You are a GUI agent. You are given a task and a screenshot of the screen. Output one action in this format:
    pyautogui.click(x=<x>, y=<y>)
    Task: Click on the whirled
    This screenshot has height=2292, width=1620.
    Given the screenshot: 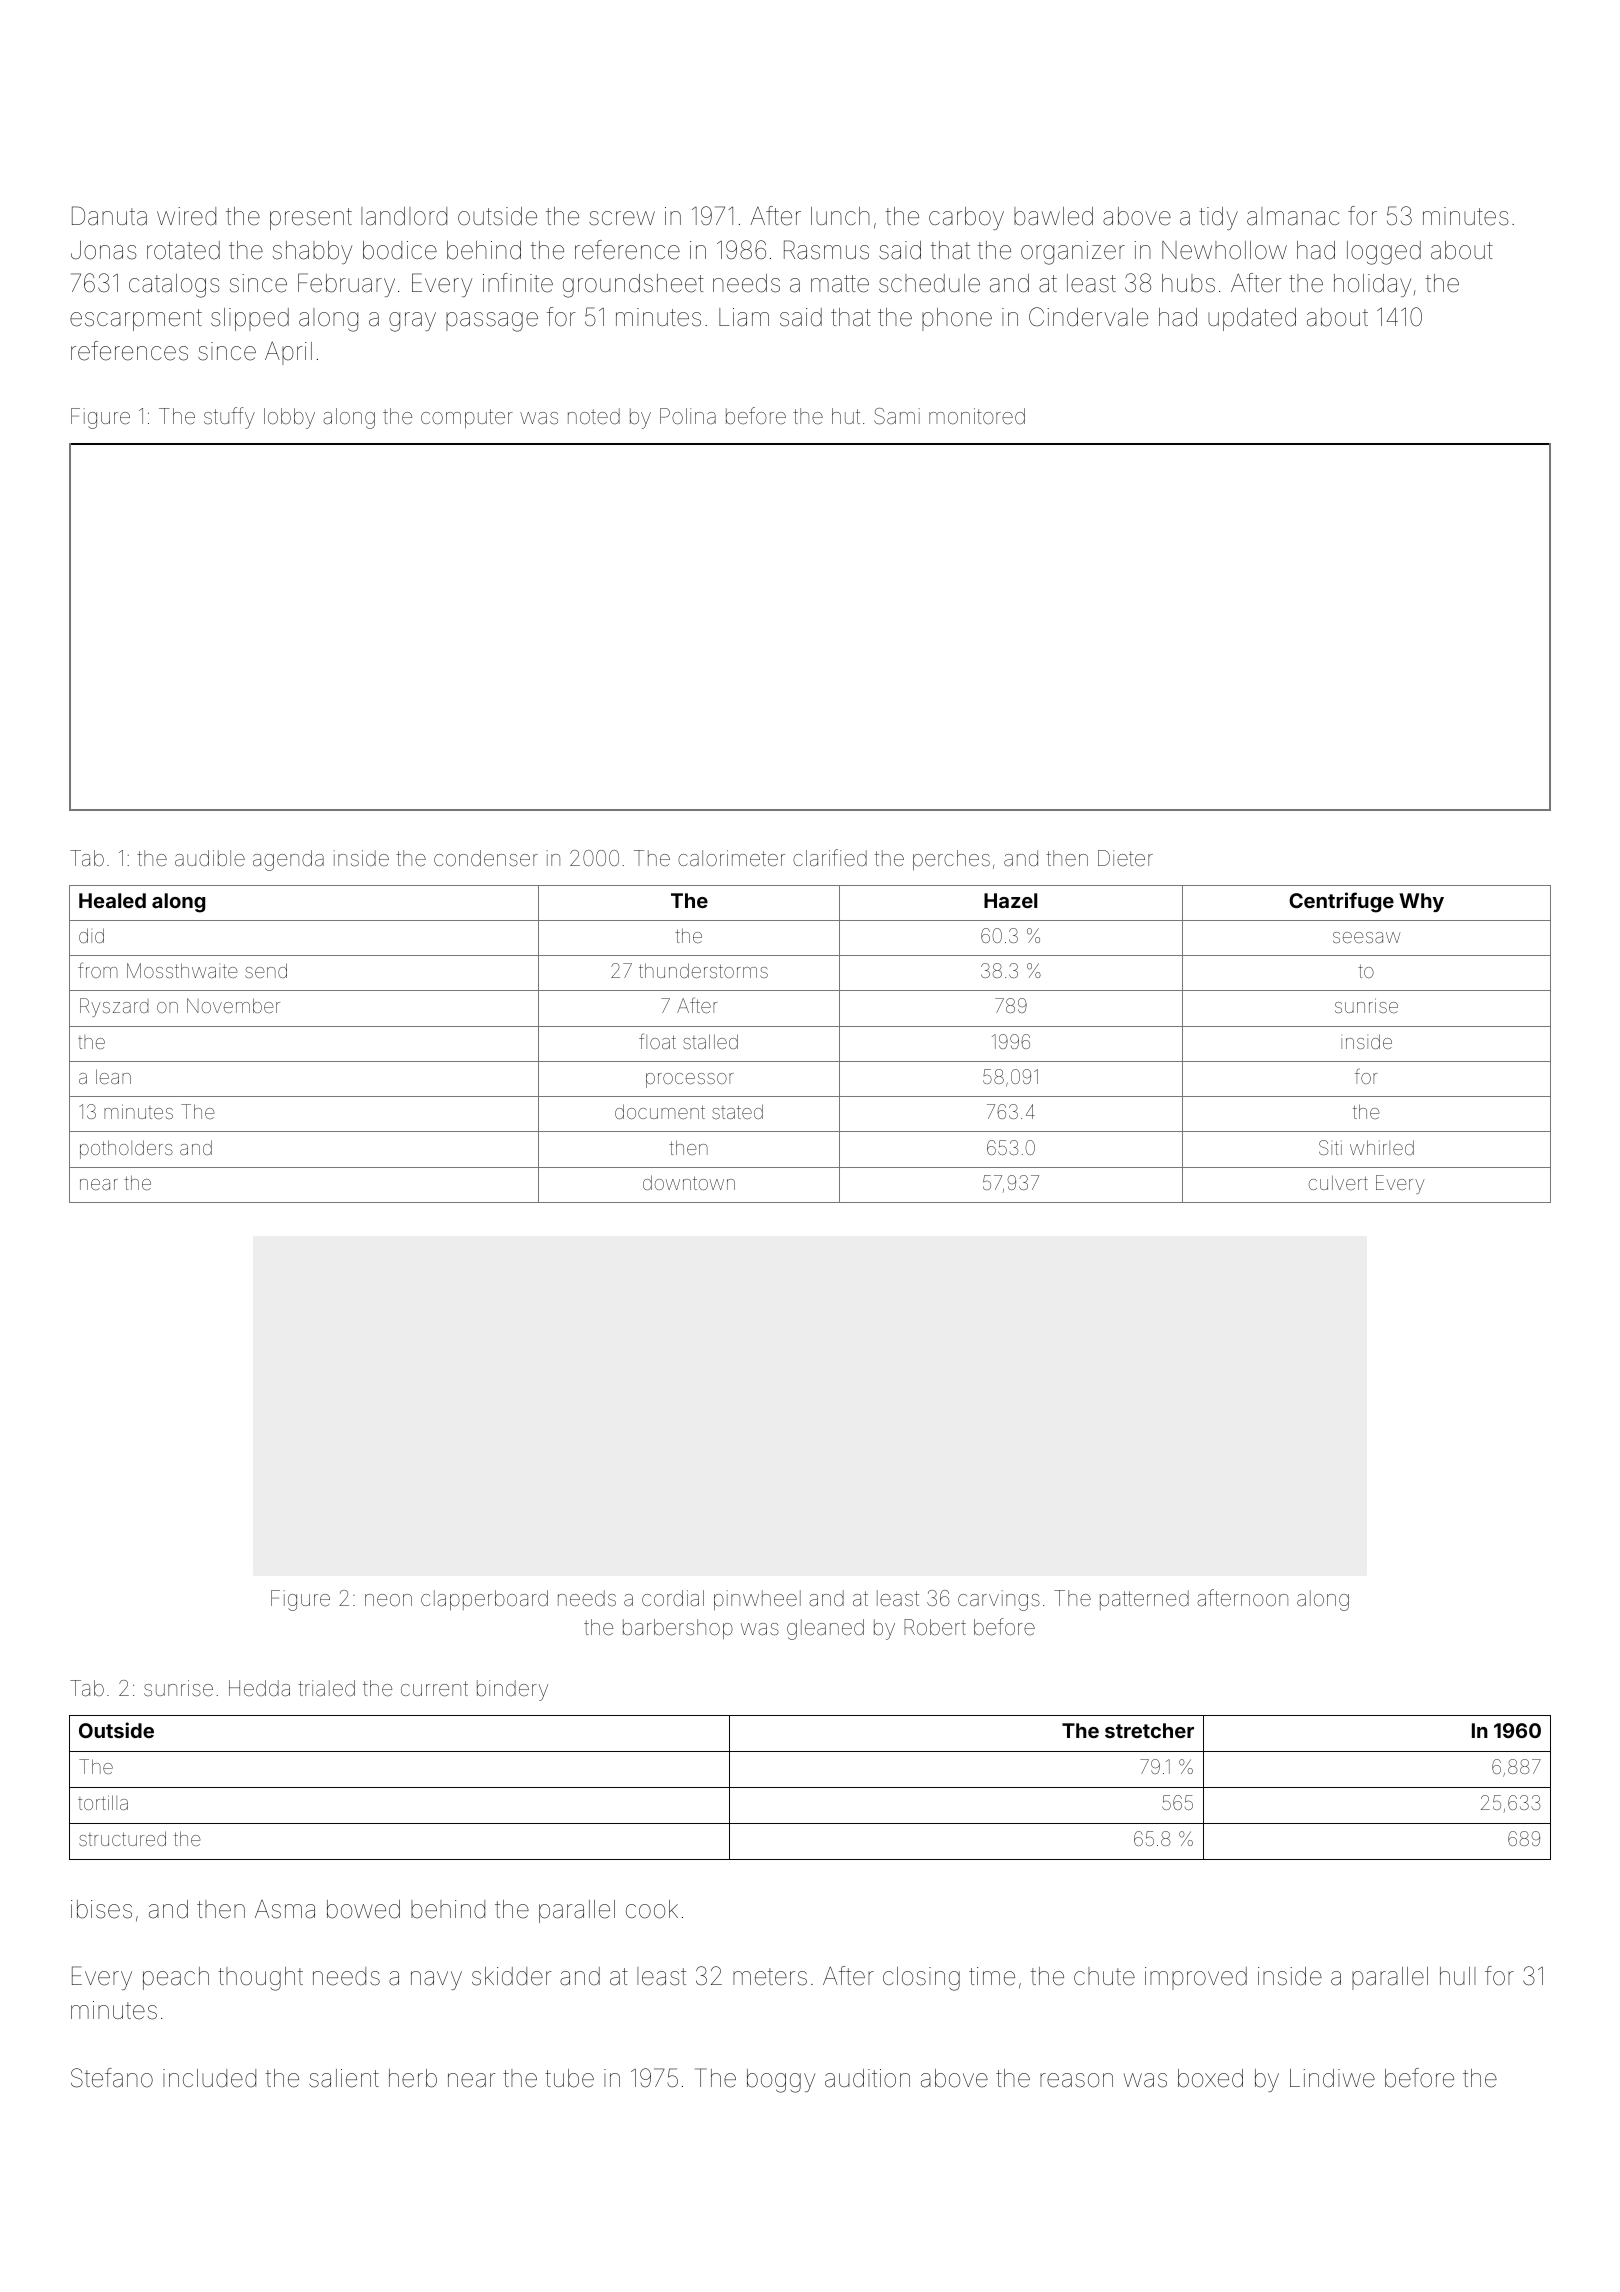 What is the action you would take?
    pyautogui.click(x=1382, y=1147)
